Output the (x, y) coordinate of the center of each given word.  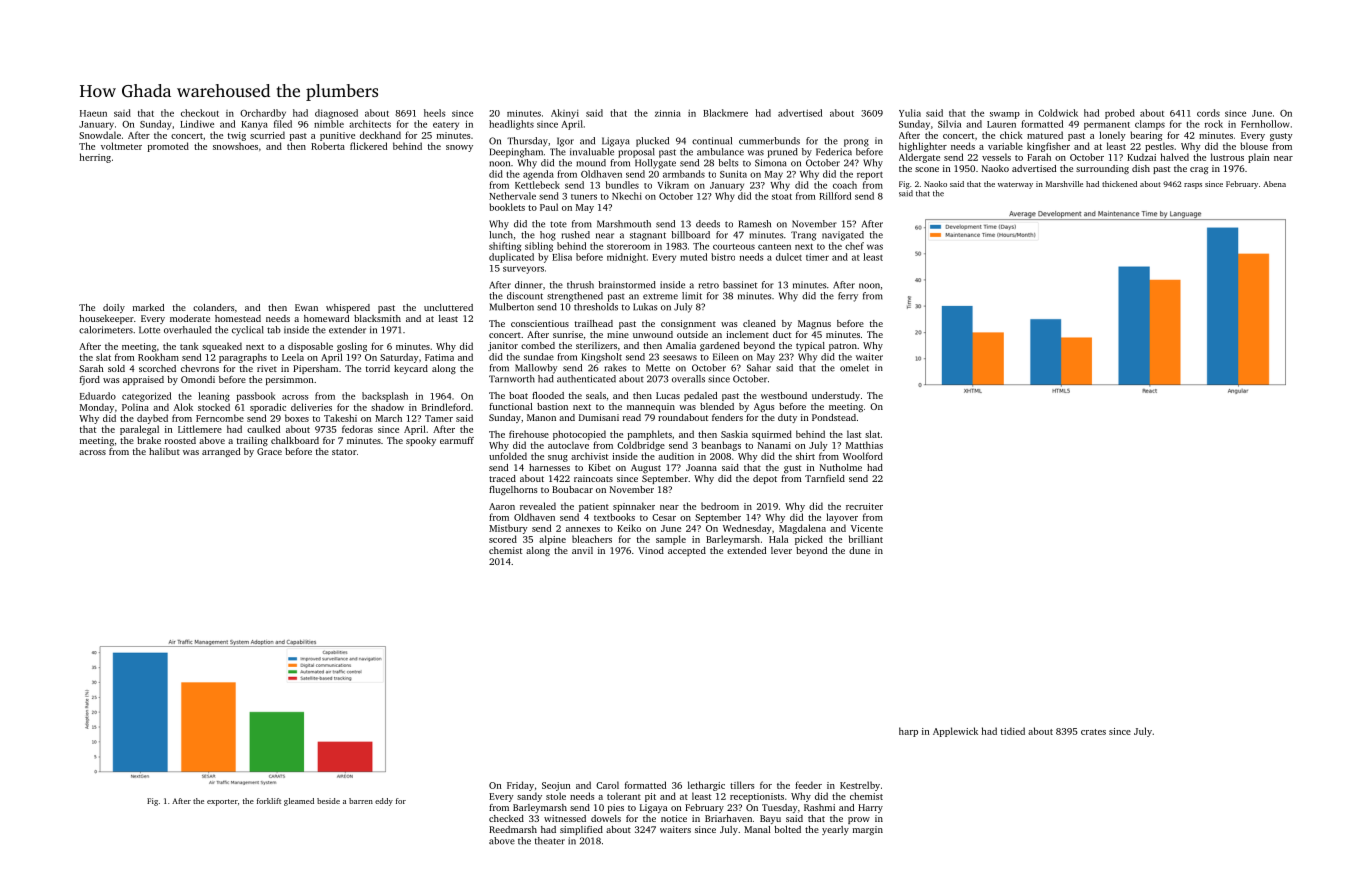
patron (843, 347)
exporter (222, 802)
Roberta (328, 146)
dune (859, 550)
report (870, 176)
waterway (1015, 185)
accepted (687, 551)
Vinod (651, 550)
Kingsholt (602, 358)
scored (503, 539)
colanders (214, 307)
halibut (164, 451)
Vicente (867, 528)
